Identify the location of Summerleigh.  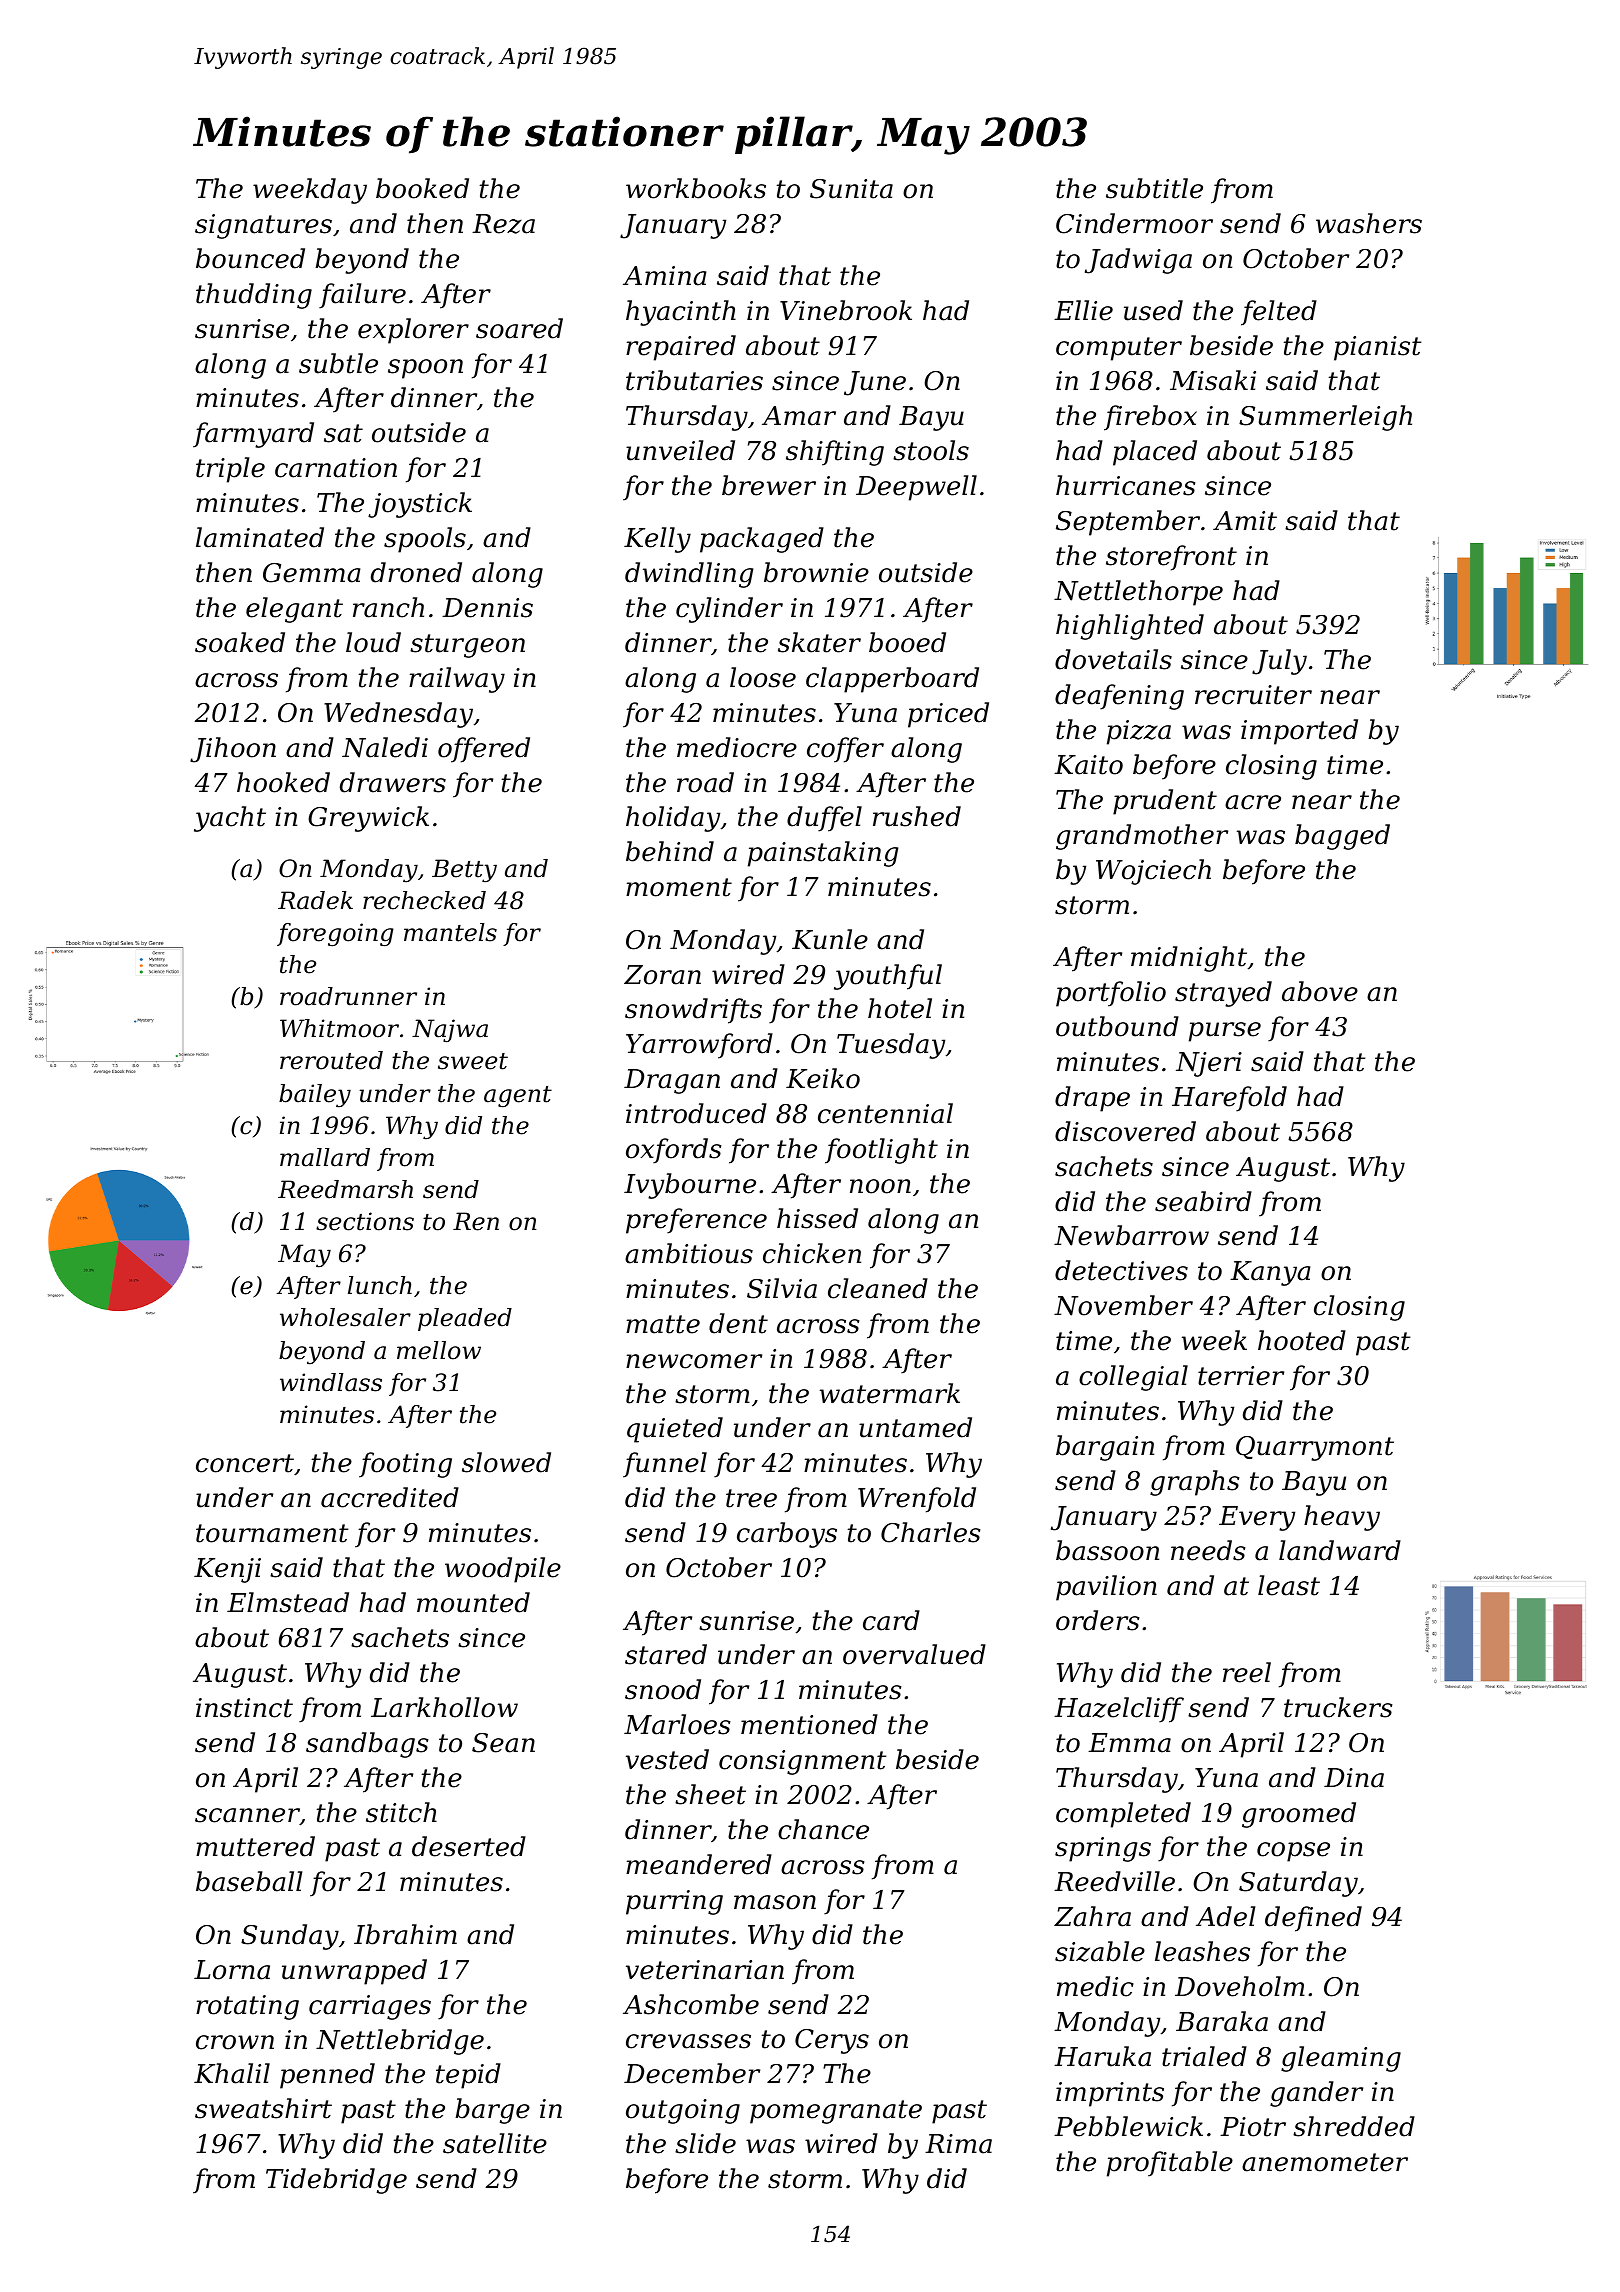
(1325, 418).
